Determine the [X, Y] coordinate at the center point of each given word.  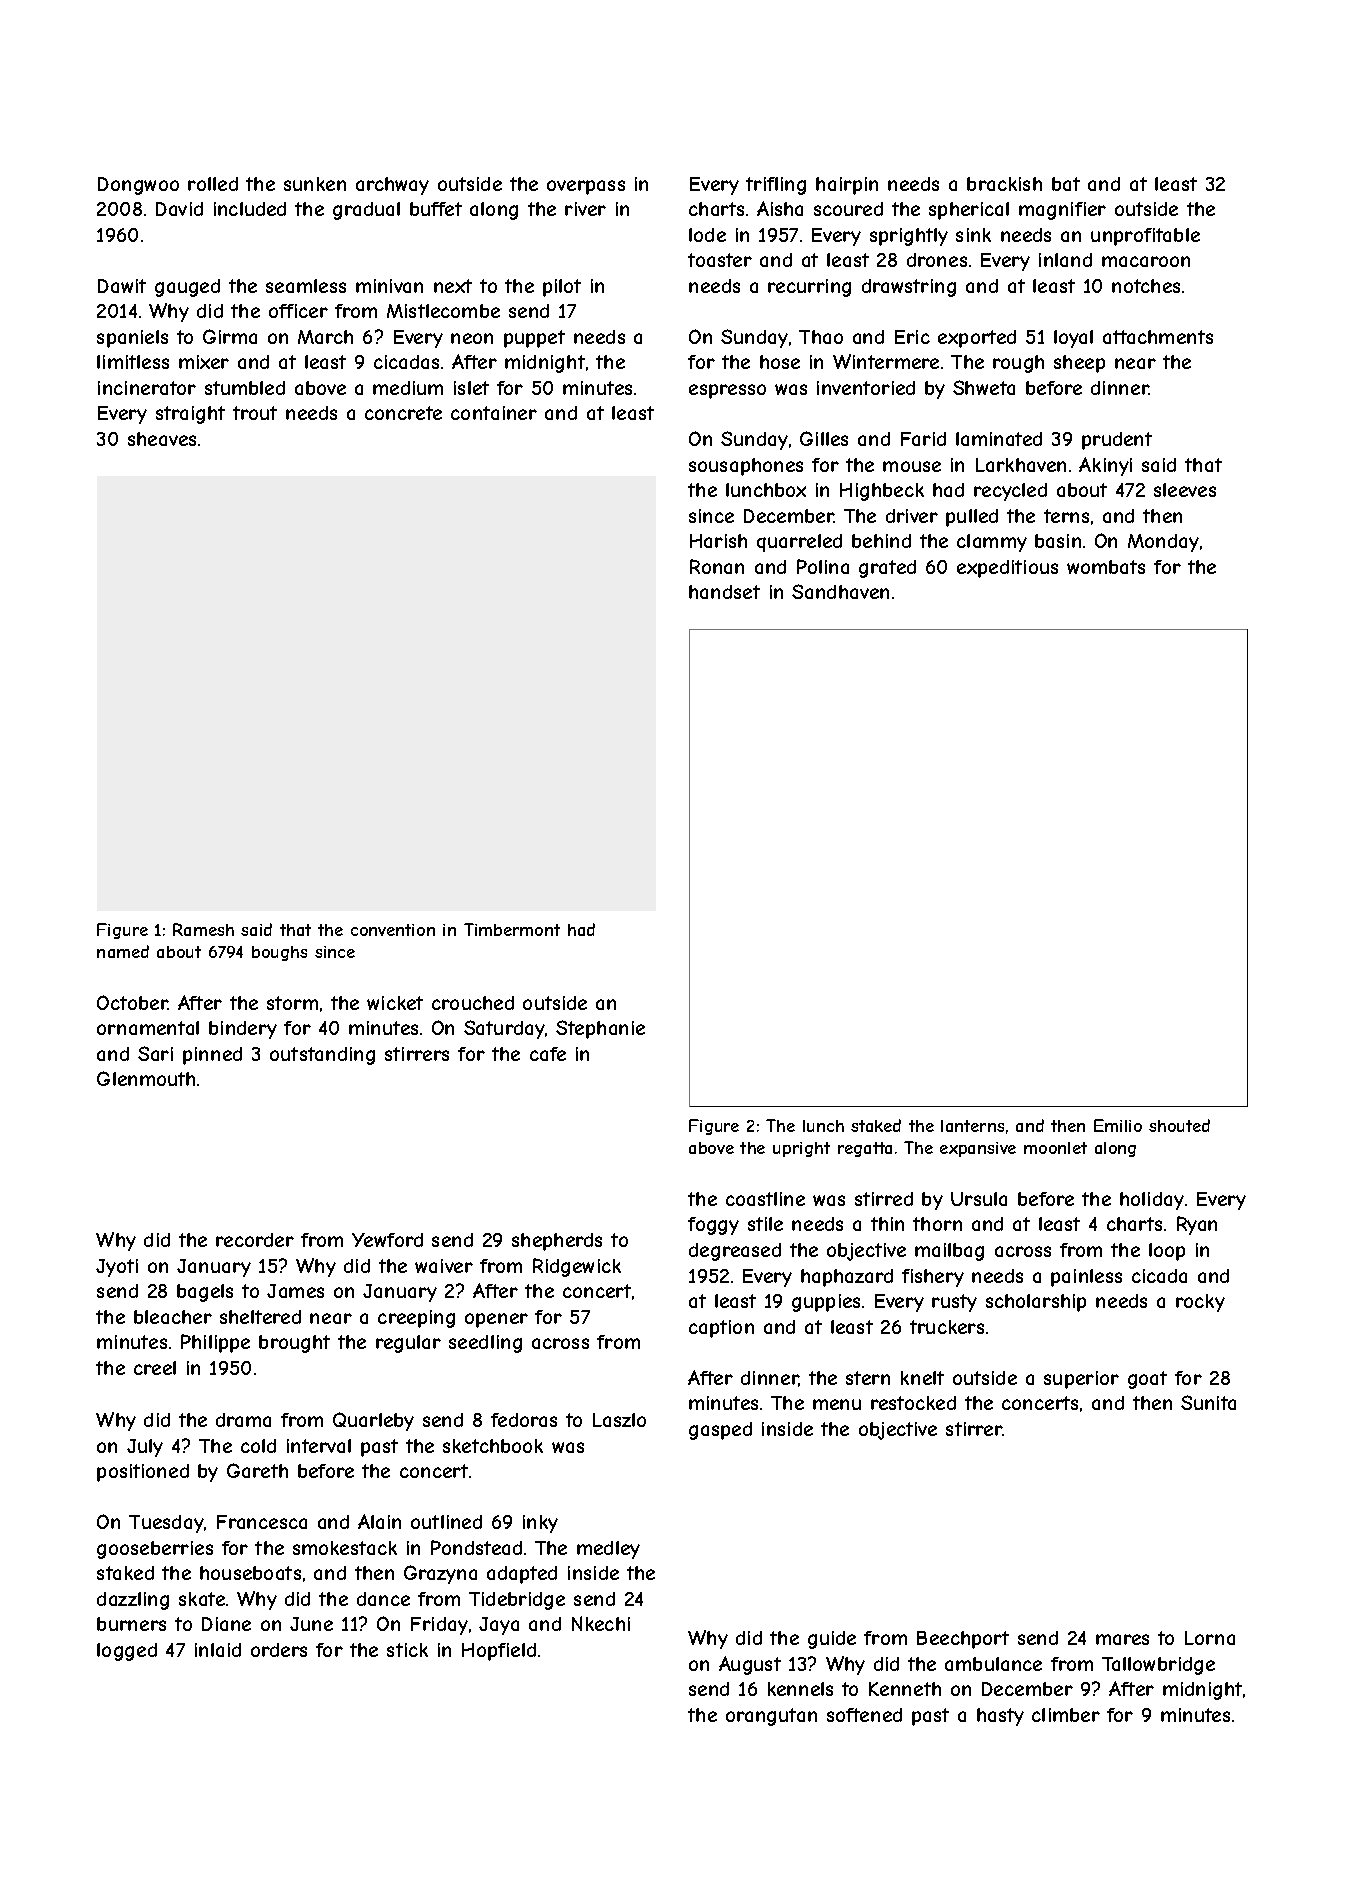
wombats [1106, 567]
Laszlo [619, 1420]
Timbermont [512, 929]
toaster [720, 260]
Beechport [963, 1640]
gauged [187, 288]
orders [279, 1650]
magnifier [1062, 211]
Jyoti [117, 1268]
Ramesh [203, 929]
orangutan [771, 1717]
